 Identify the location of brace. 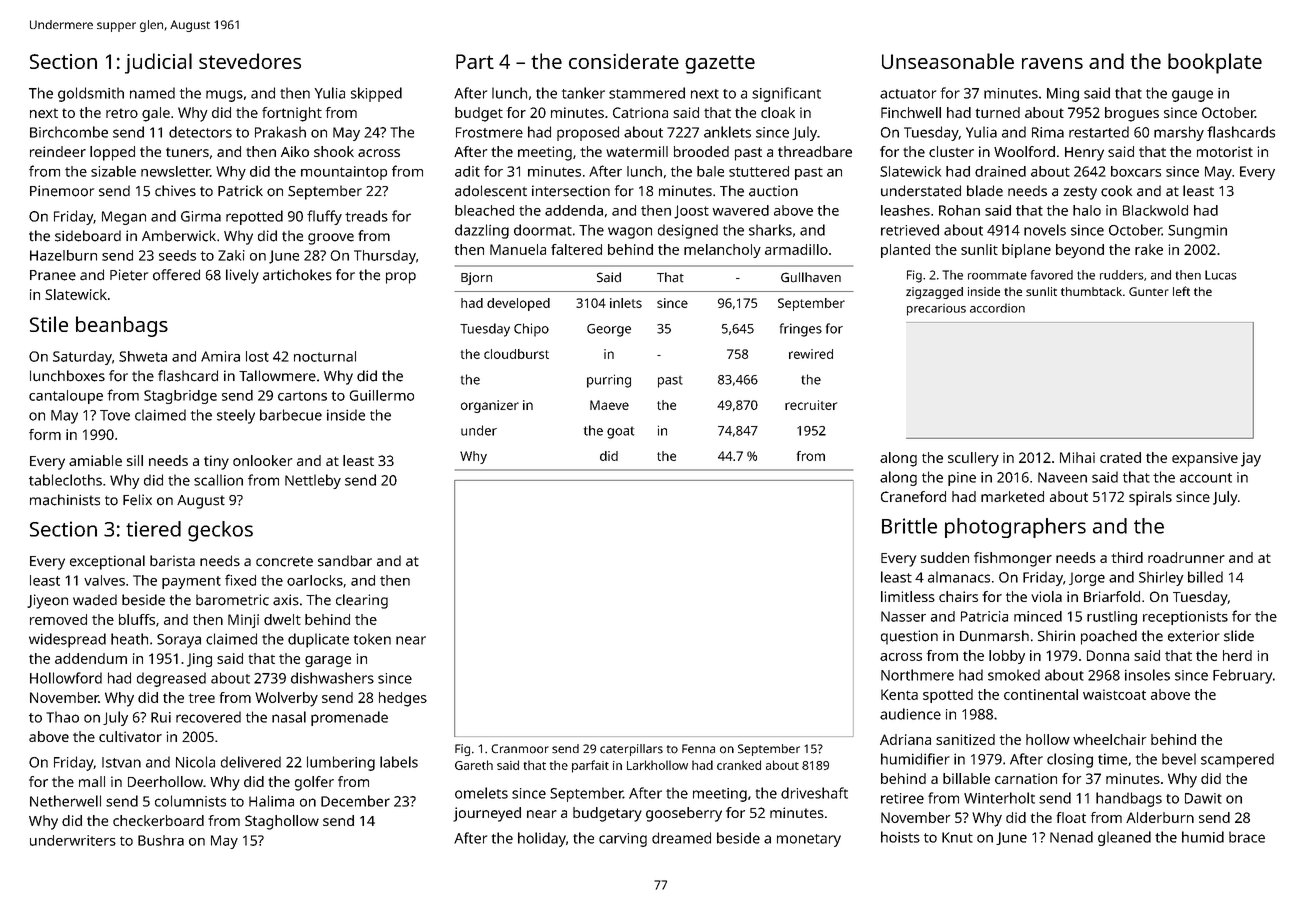
(1247, 837).
